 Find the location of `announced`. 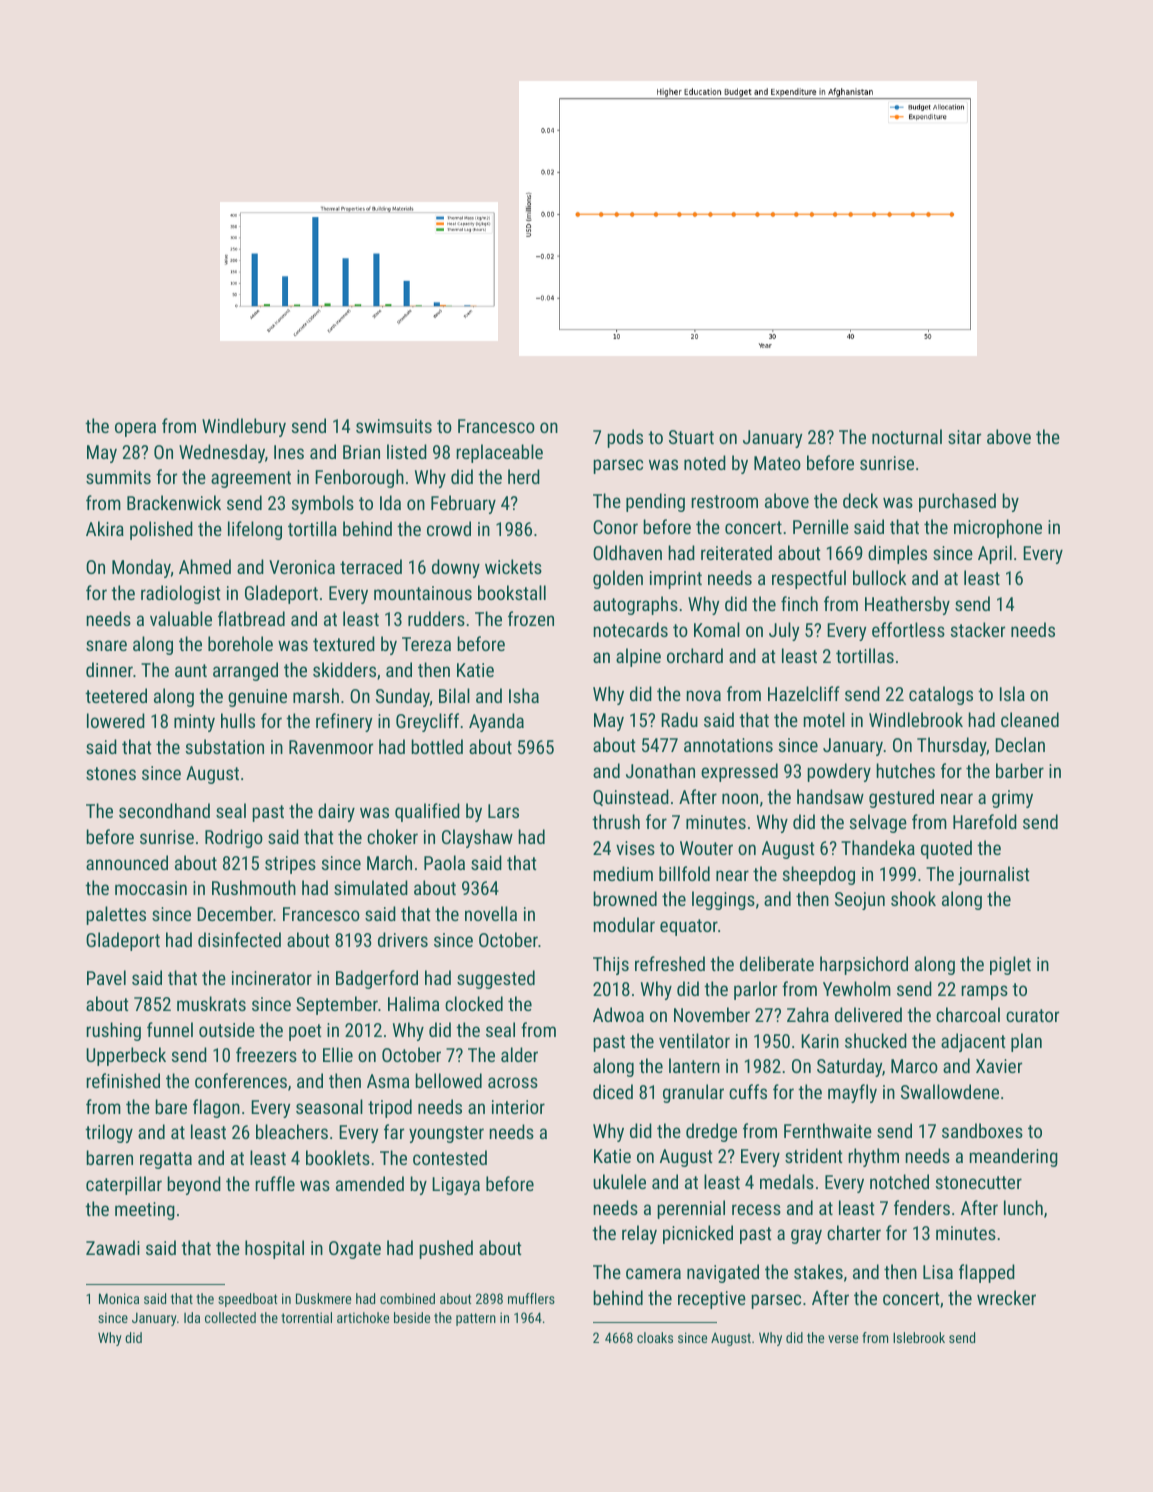

announced is located at coordinates (127, 862).
